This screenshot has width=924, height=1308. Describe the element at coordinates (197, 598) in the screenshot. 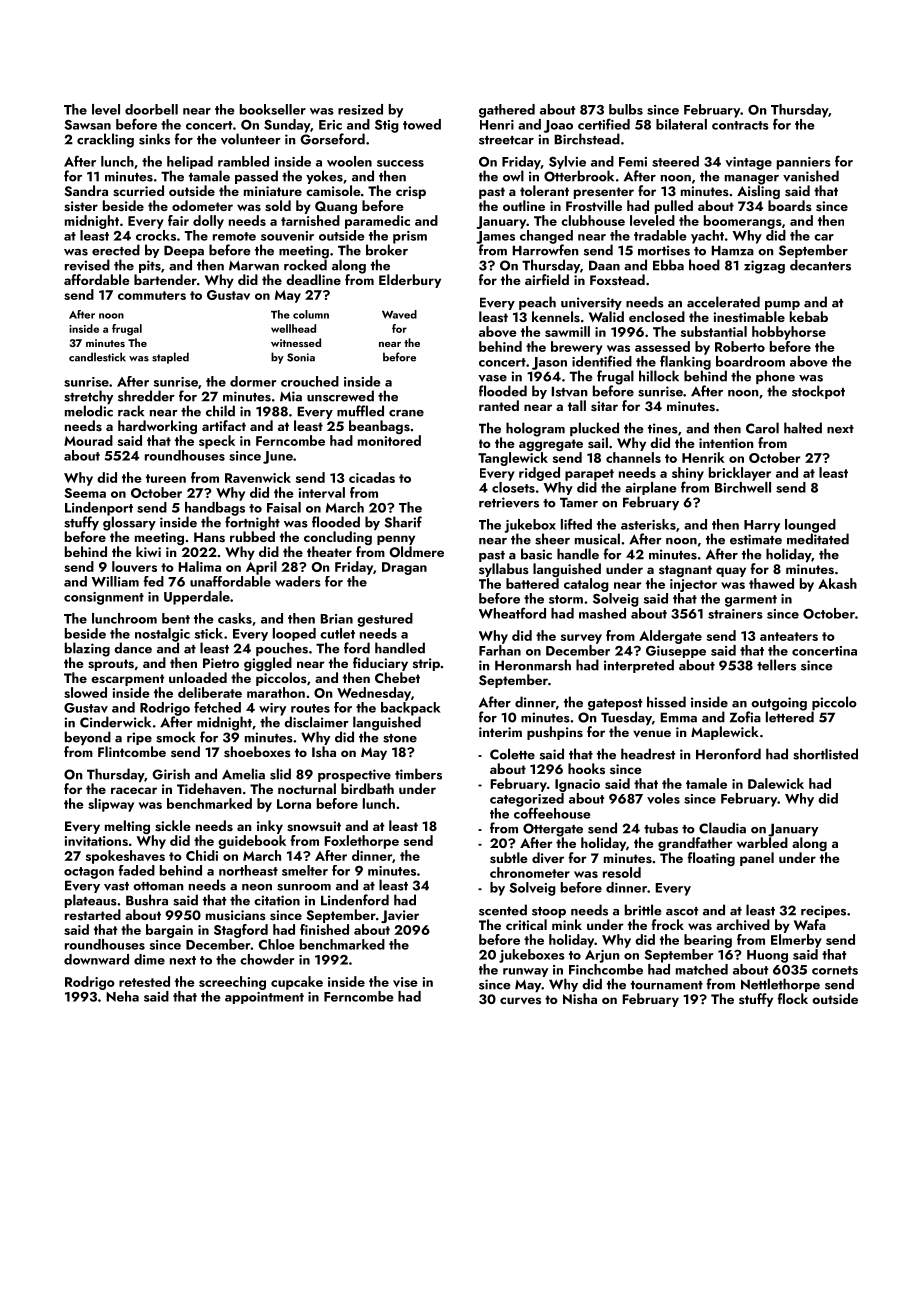

I see `Upperdale` at that location.
